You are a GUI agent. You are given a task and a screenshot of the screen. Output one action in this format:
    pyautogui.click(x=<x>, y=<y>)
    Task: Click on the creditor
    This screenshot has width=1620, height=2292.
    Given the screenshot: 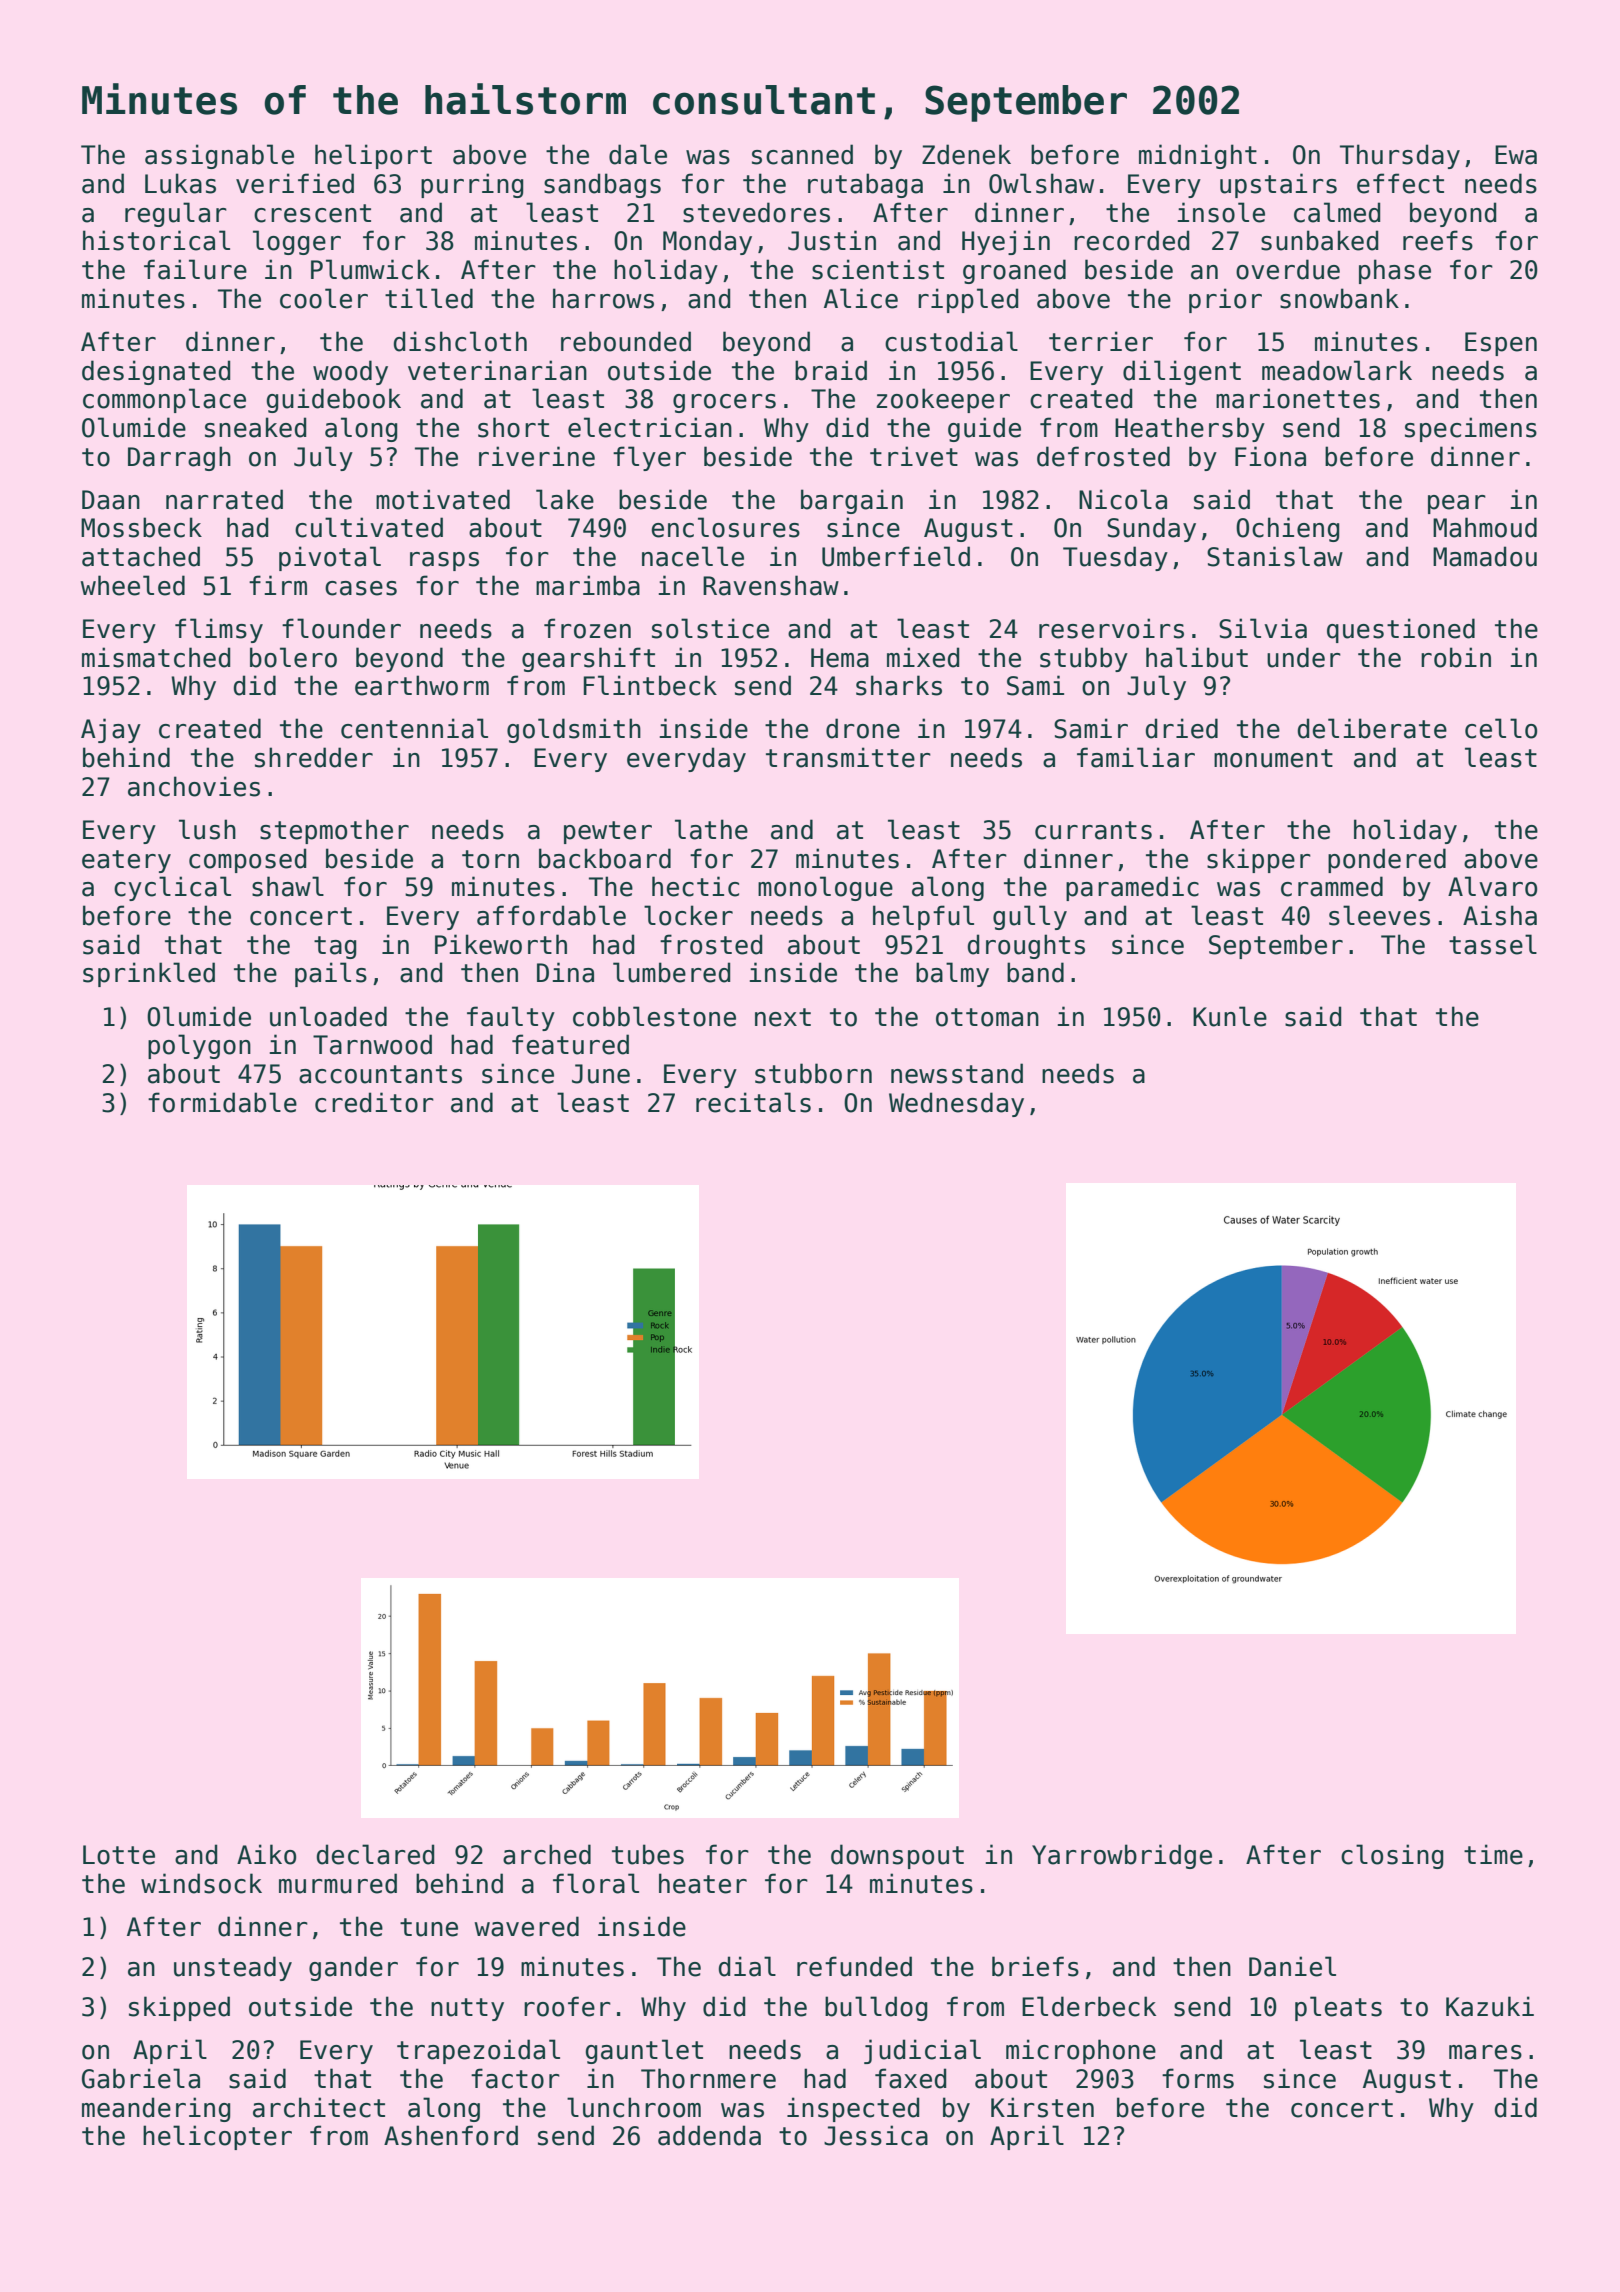 What is the action you would take?
    pyautogui.click(x=374, y=1102)
